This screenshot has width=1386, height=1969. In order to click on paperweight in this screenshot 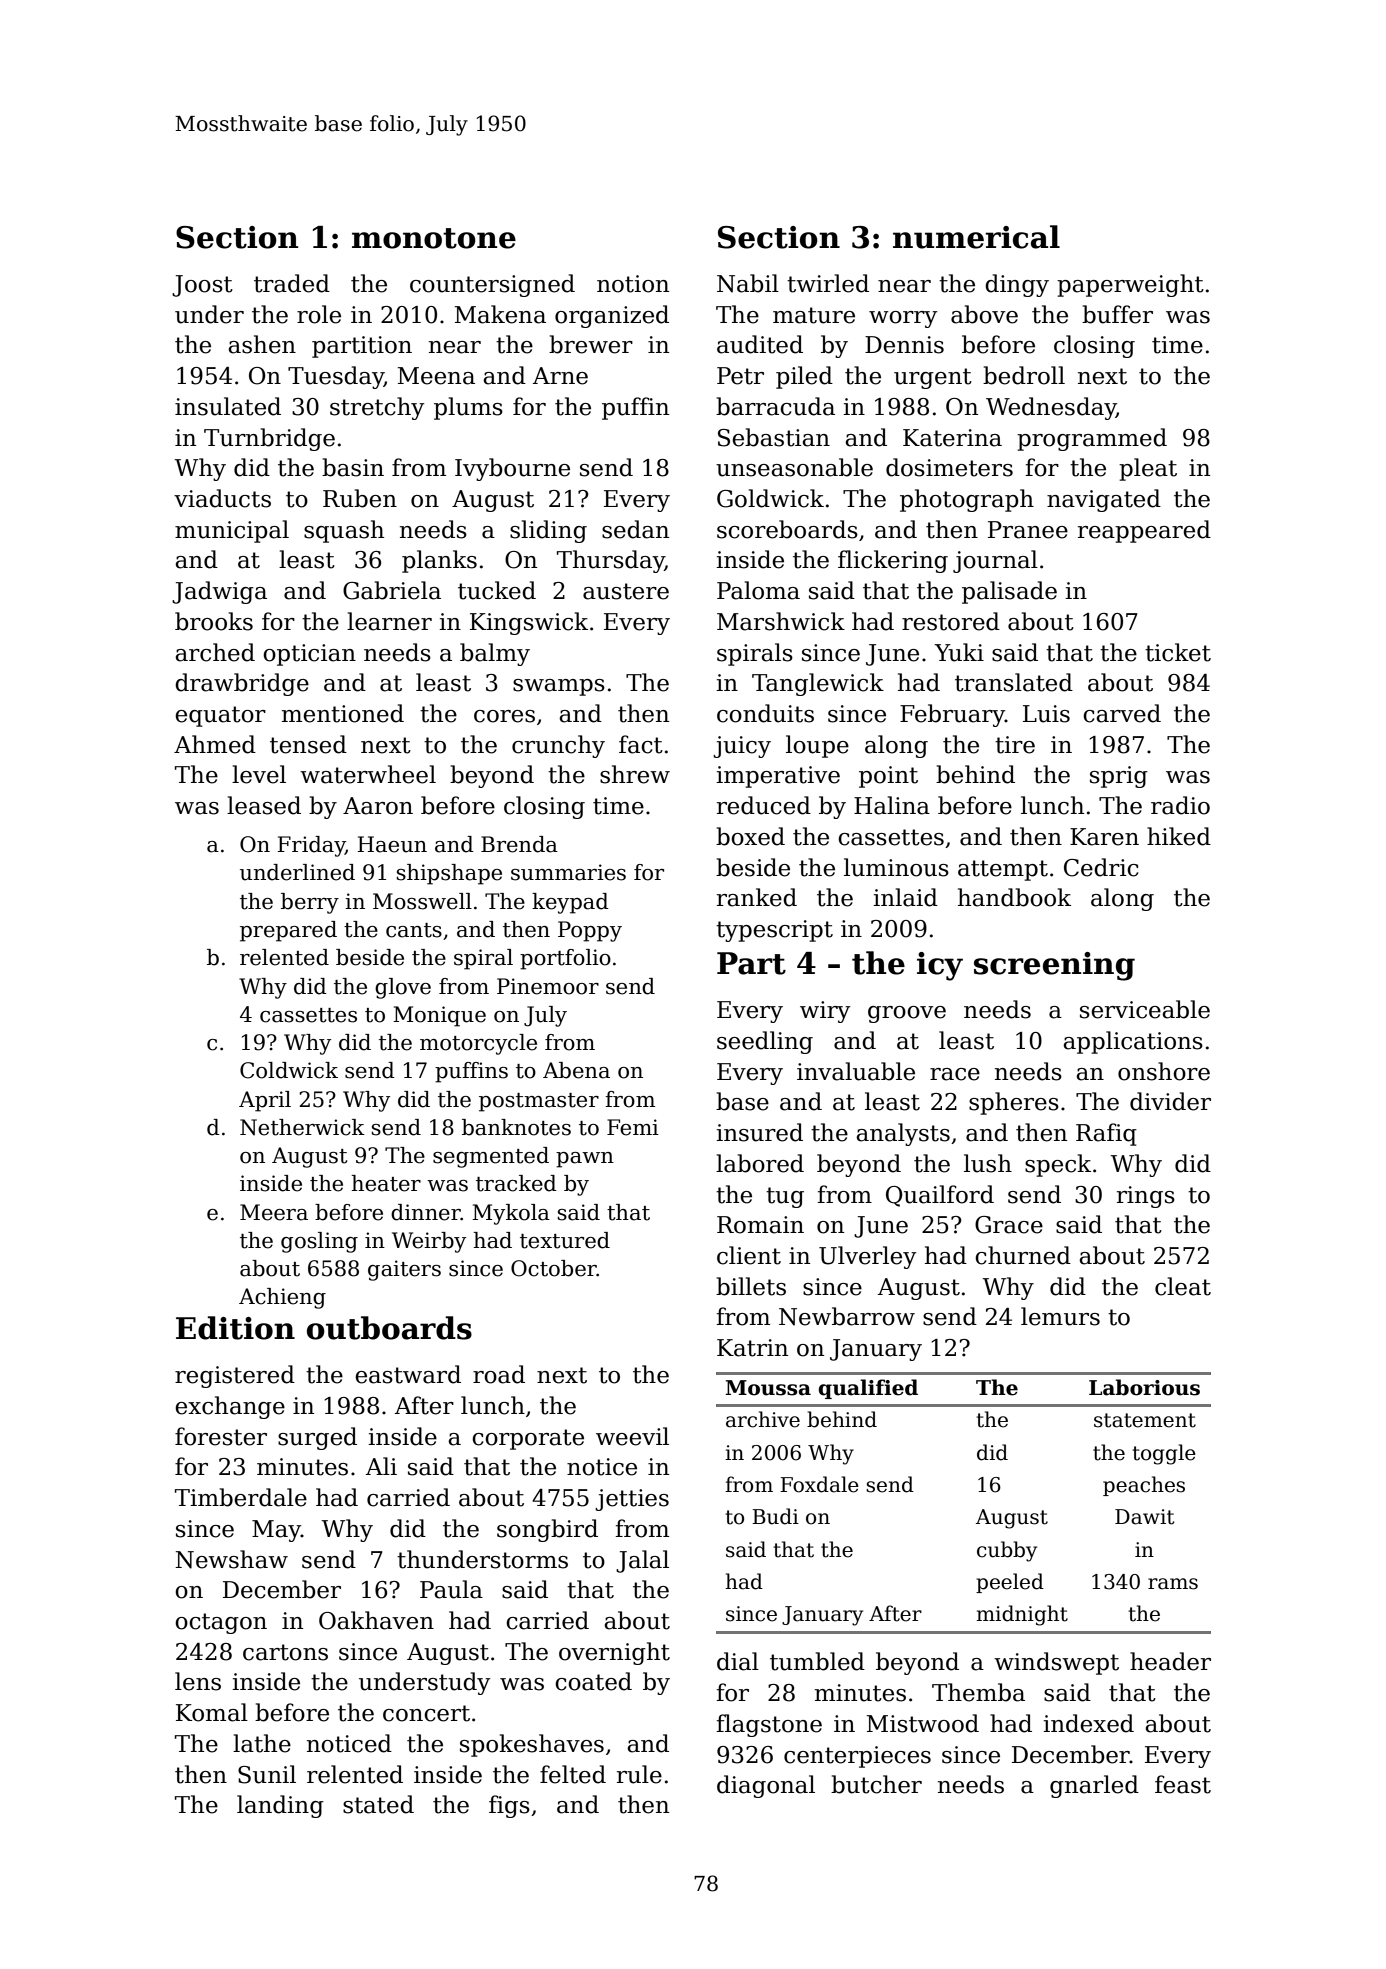, I will do `click(1130, 285)`.
